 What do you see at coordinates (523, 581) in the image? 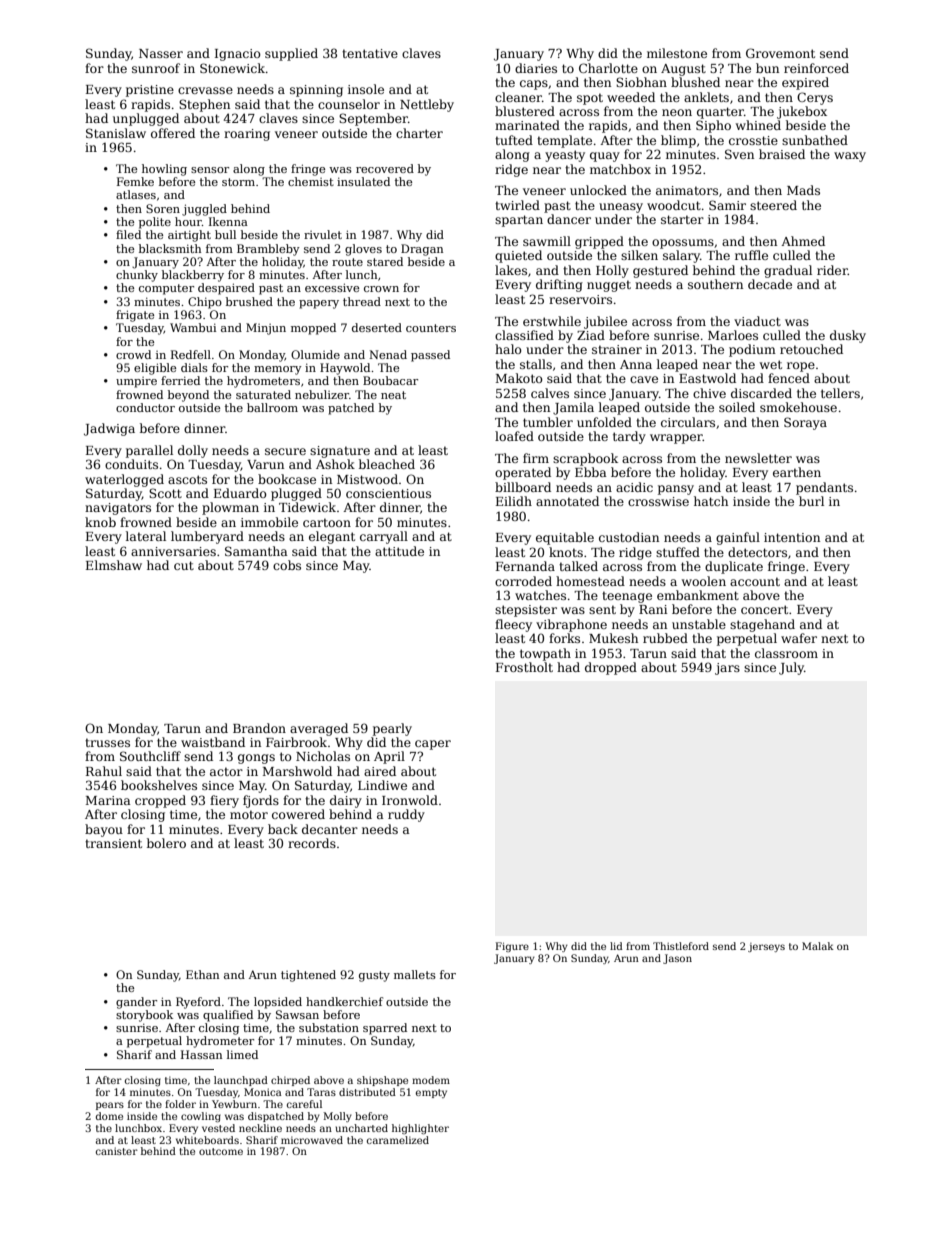
I see `corroded` at bounding box center [523, 581].
